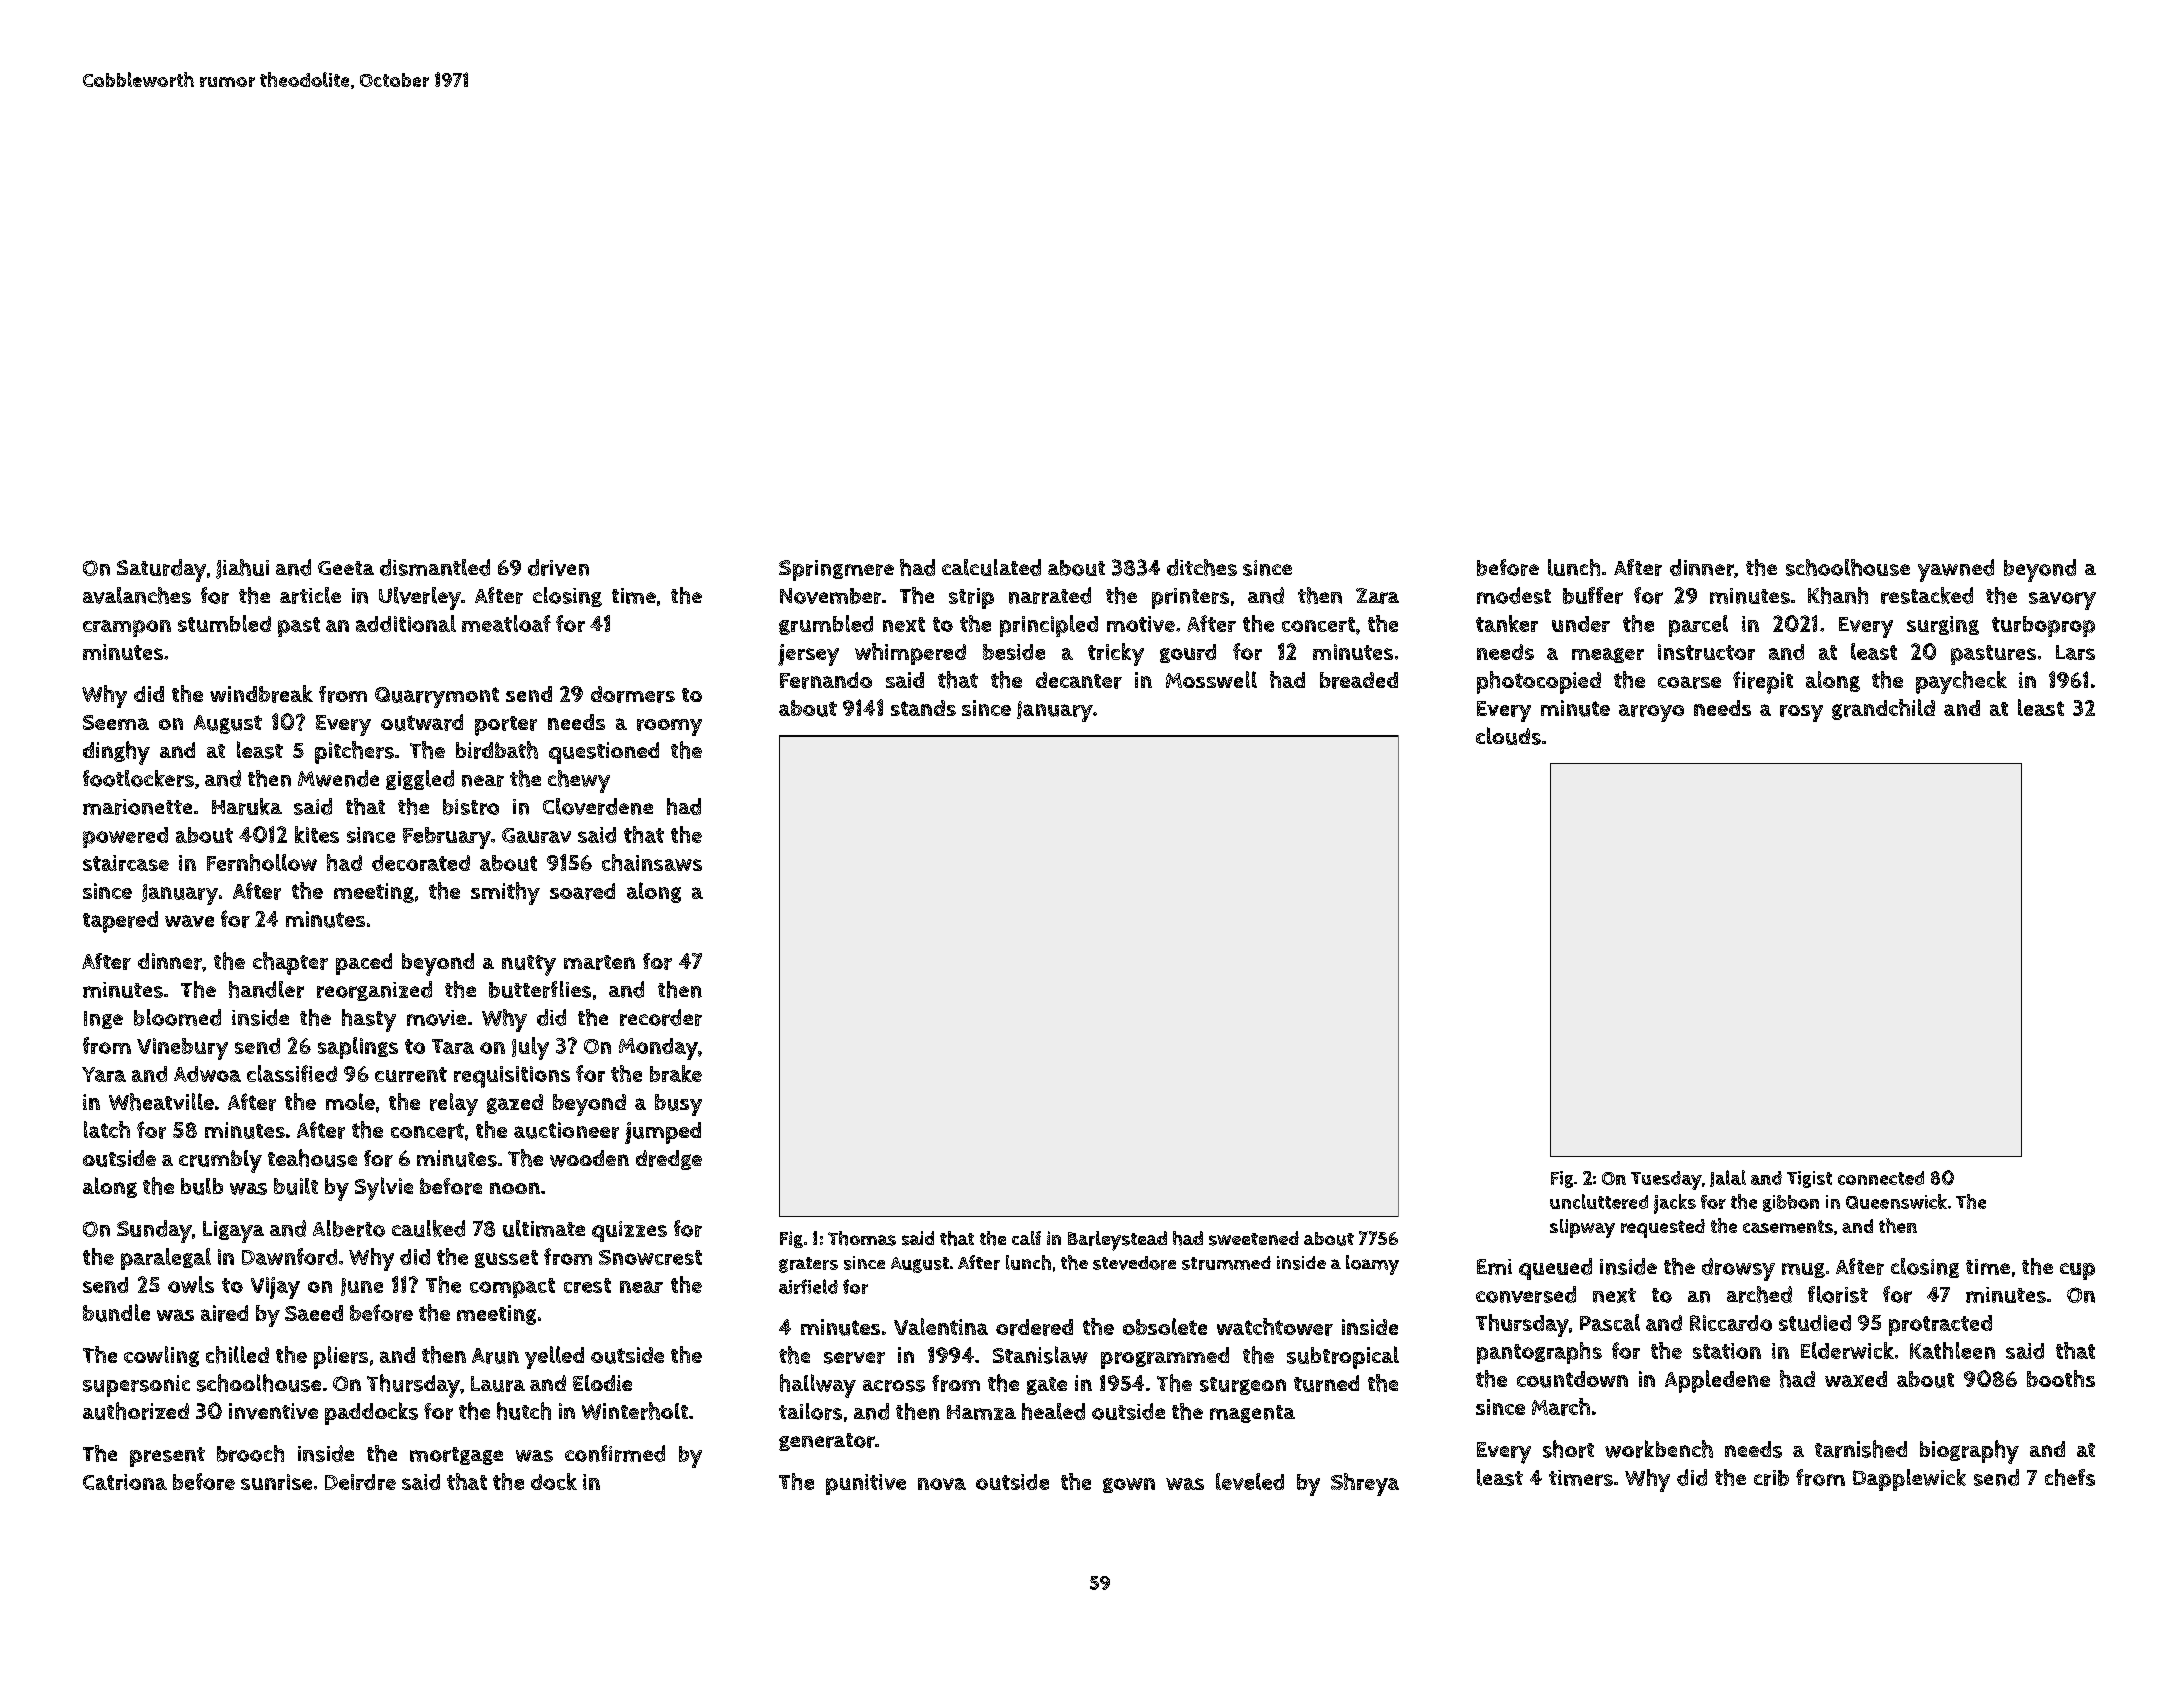  I want to click on calf, so click(1026, 1238).
